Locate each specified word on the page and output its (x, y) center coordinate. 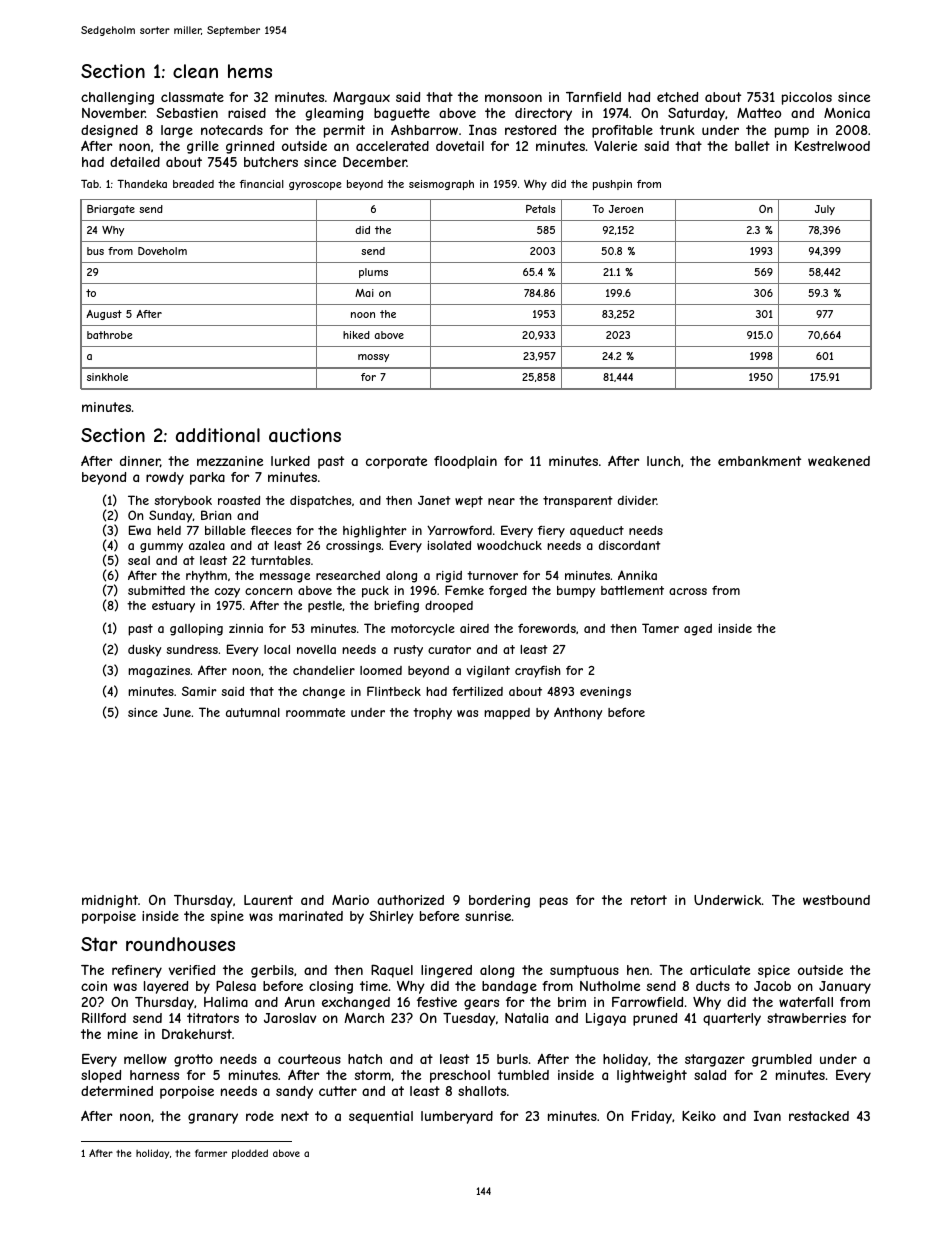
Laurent (268, 900)
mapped (507, 714)
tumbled (523, 1075)
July (825, 210)
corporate (396, 462)
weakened (839, 461)
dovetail (460, 146)
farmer (211, 1153)
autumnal (253, 712)
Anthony (578, 713)
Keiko (699, 1116)
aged (698, 630)
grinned (250, 147)
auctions (305, 435)
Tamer (660, 628)
